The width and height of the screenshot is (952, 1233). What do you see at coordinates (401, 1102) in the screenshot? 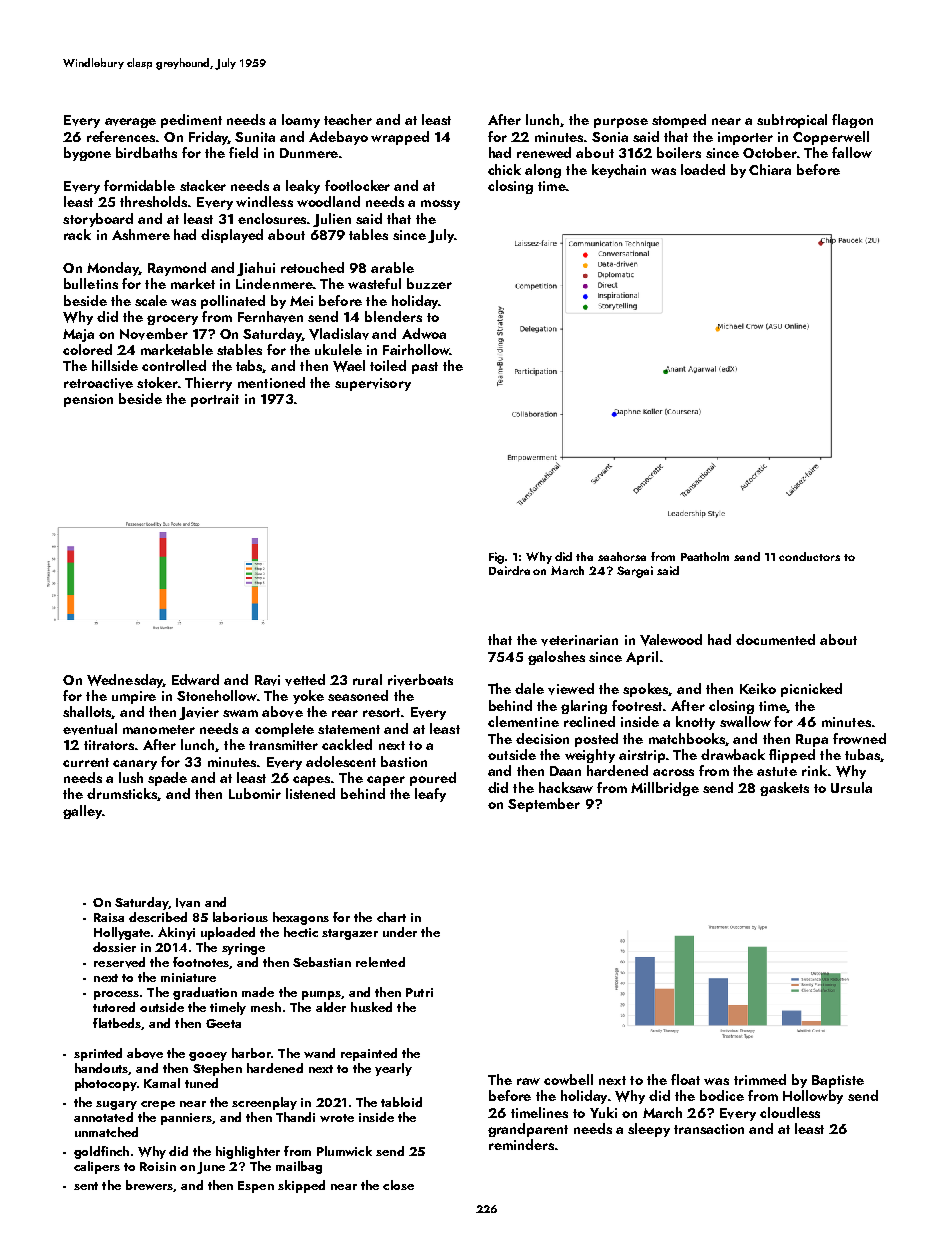
I see `tabloid` at bounding box center [401, 1102].
